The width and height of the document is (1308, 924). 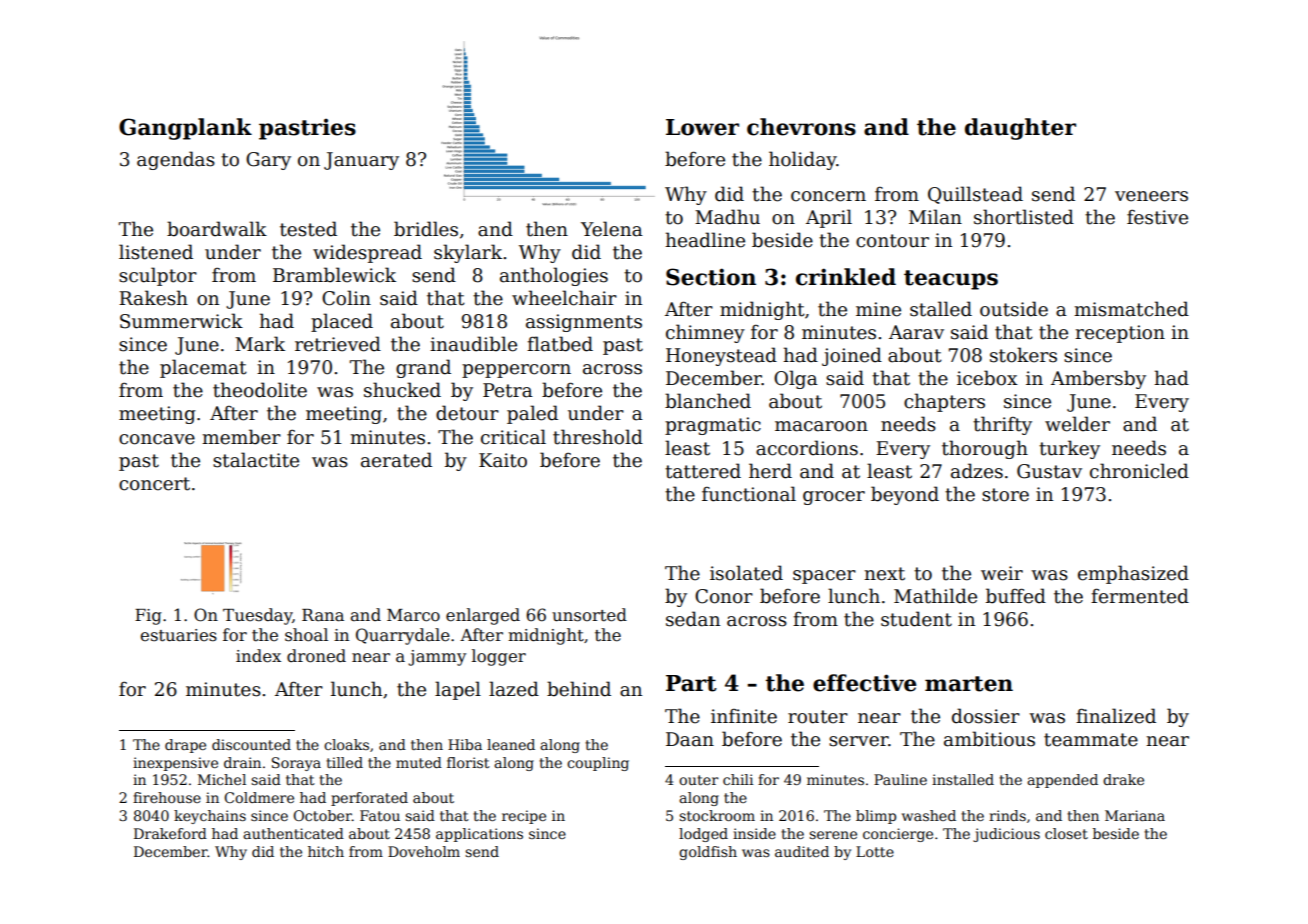 What do you see at coordinates (185, 129) in the document?
I see `Gangplank` at bounding box center [185, 129].
